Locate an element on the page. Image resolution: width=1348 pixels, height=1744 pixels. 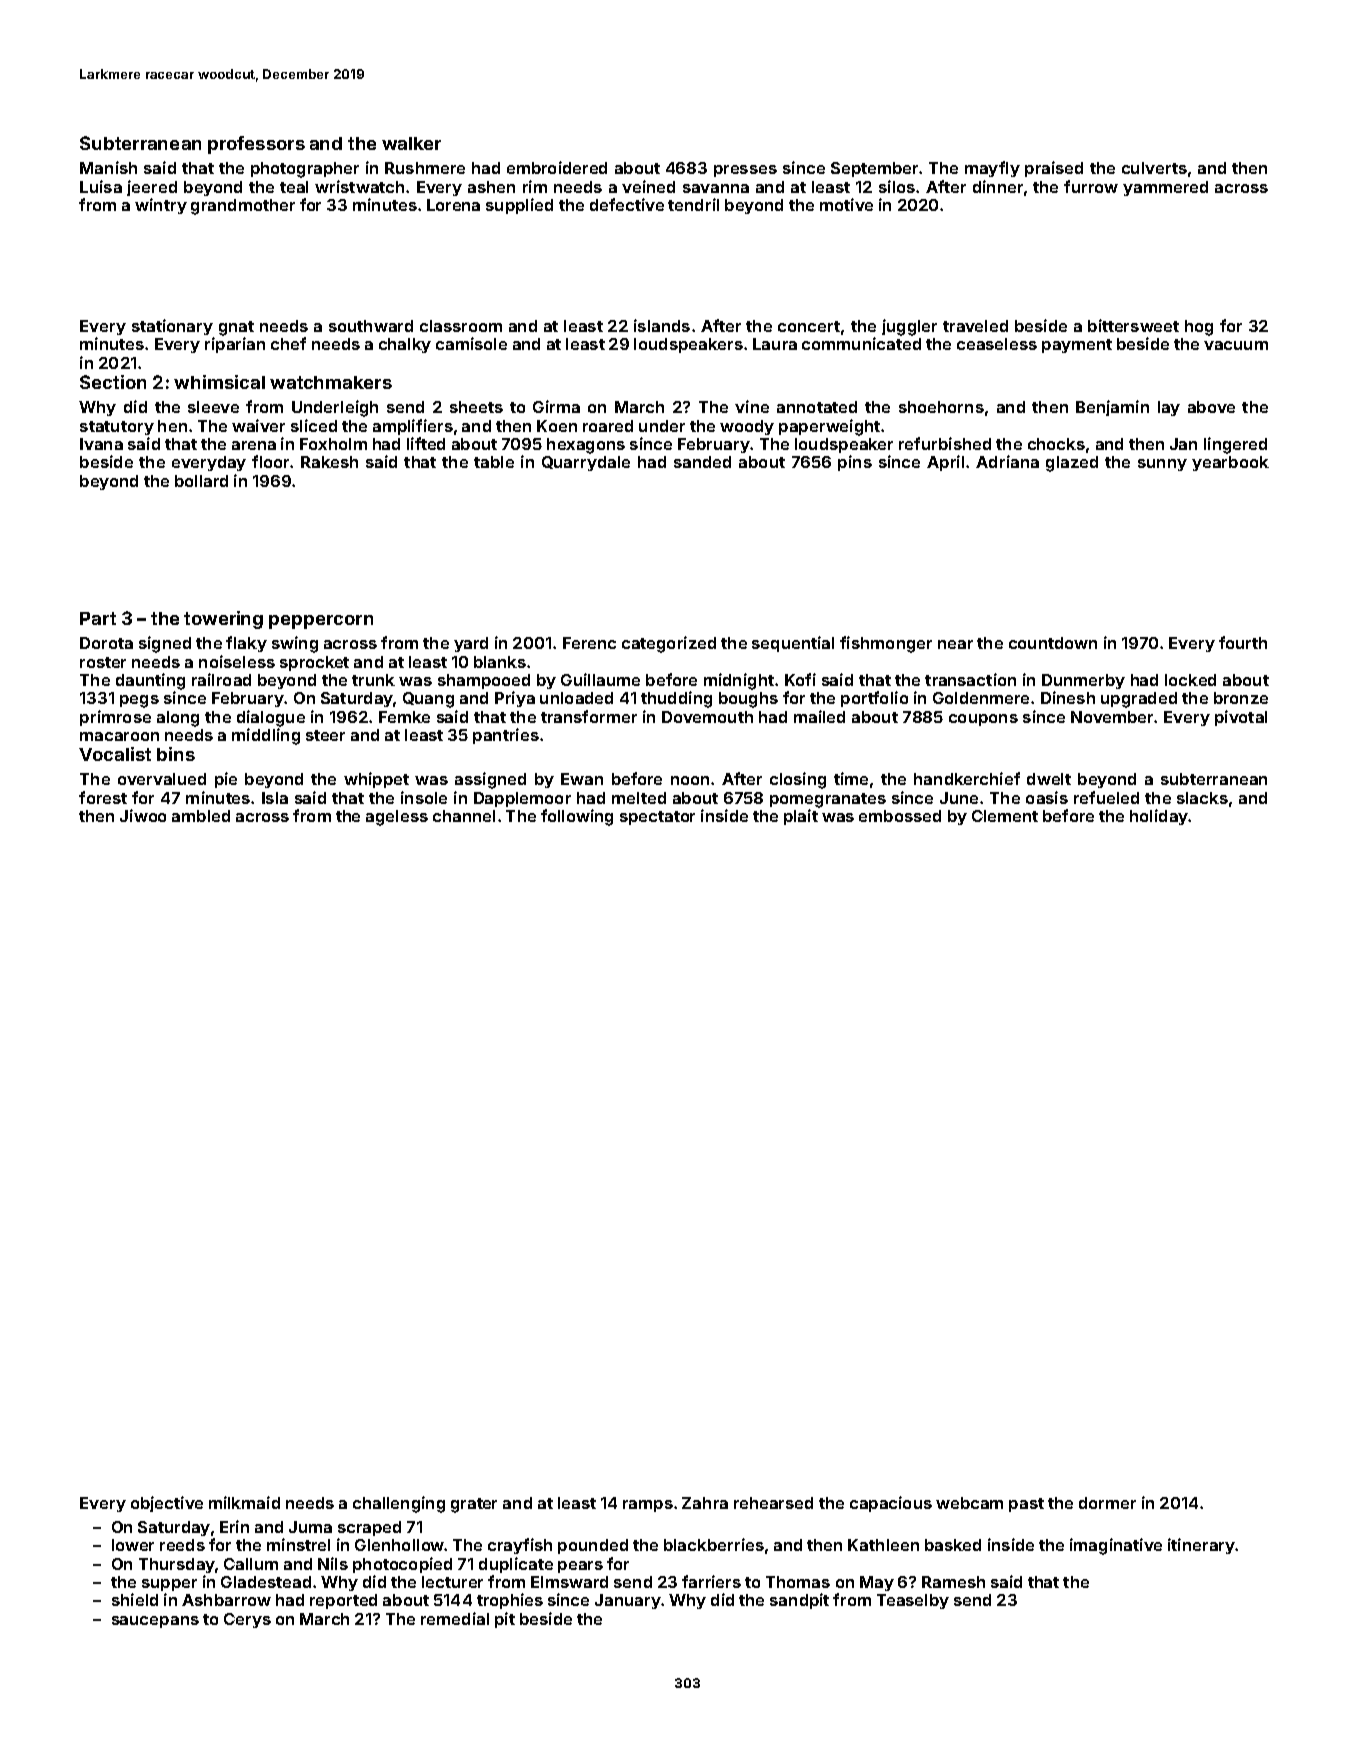
steer is located at coordinates (325, 735).
